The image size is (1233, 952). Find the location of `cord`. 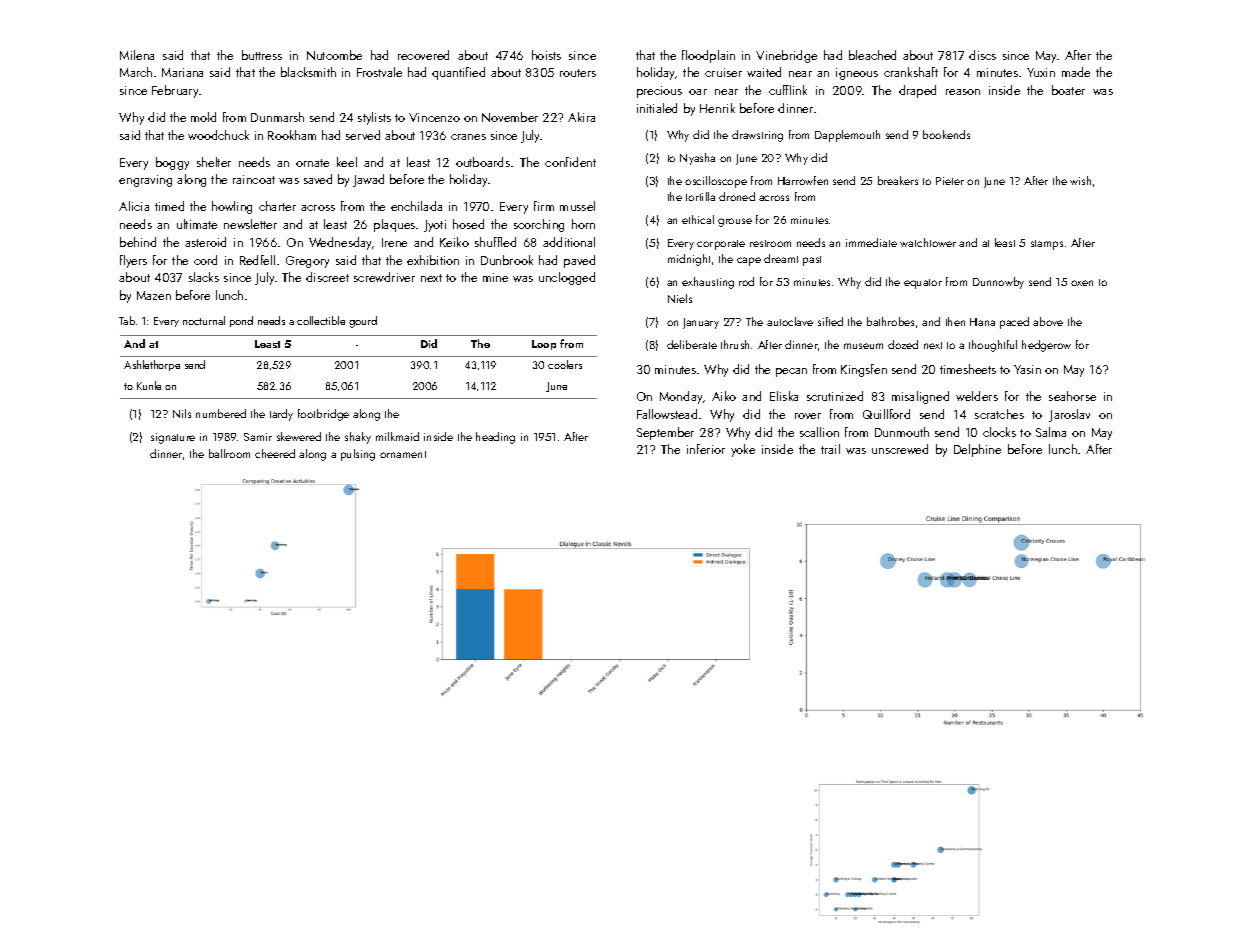

cord is located at coordinates (205, 260).
